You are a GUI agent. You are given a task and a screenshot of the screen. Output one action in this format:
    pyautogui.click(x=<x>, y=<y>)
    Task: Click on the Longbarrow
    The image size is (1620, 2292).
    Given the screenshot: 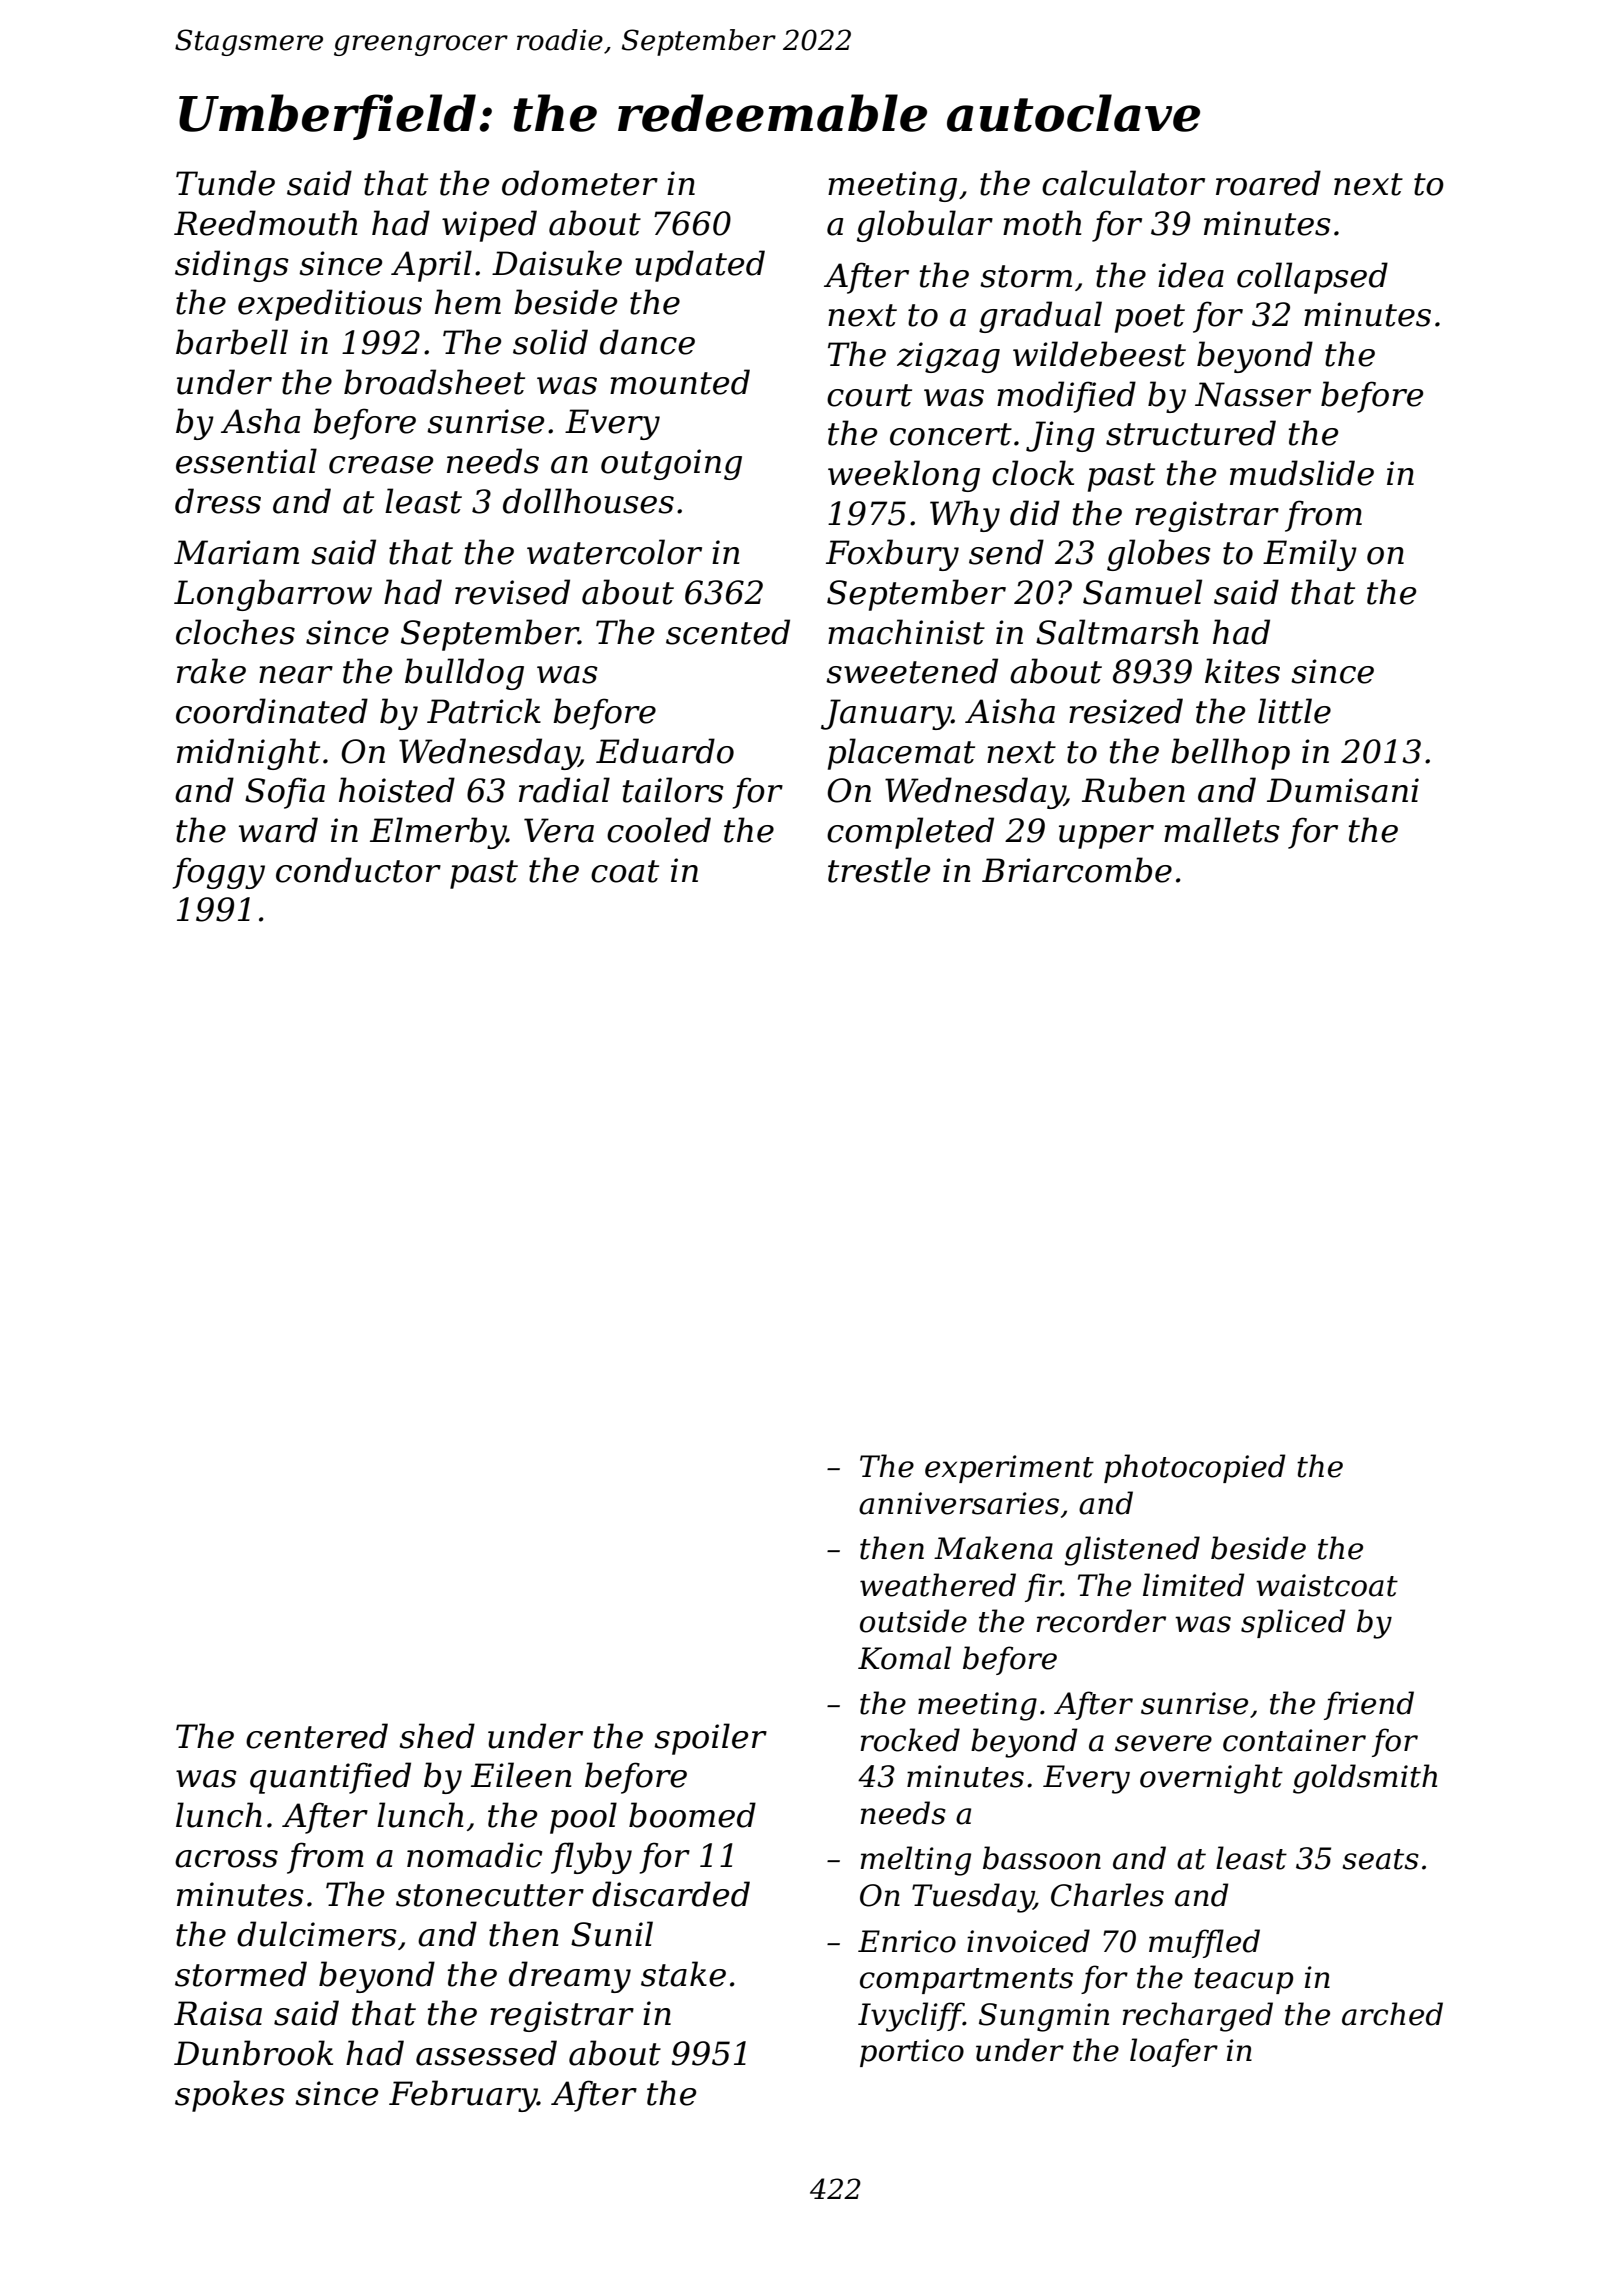 What is the action you would take?
    pyautogui.click(x=273, y=595)
